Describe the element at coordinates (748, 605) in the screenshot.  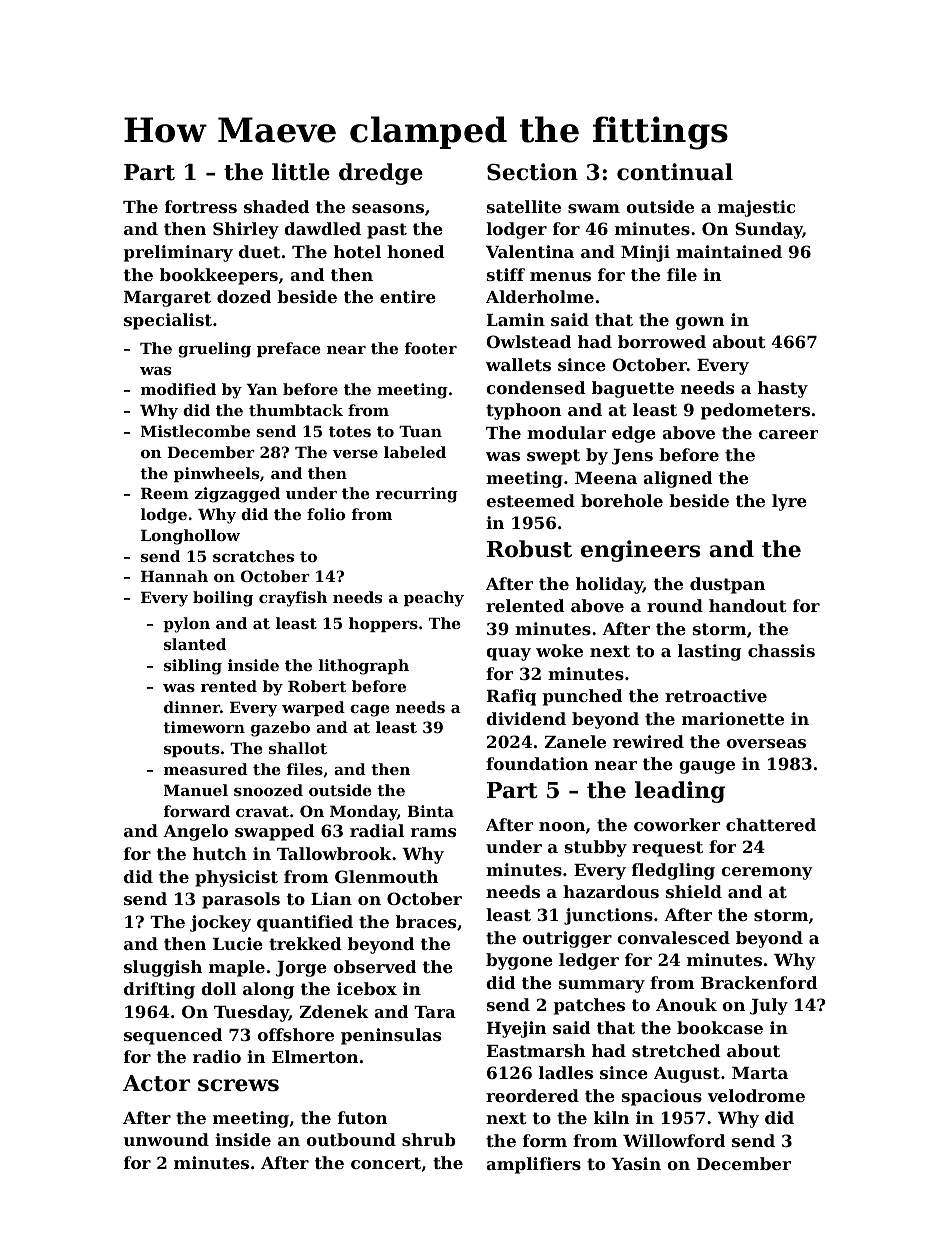
I see `handout` at that location.
